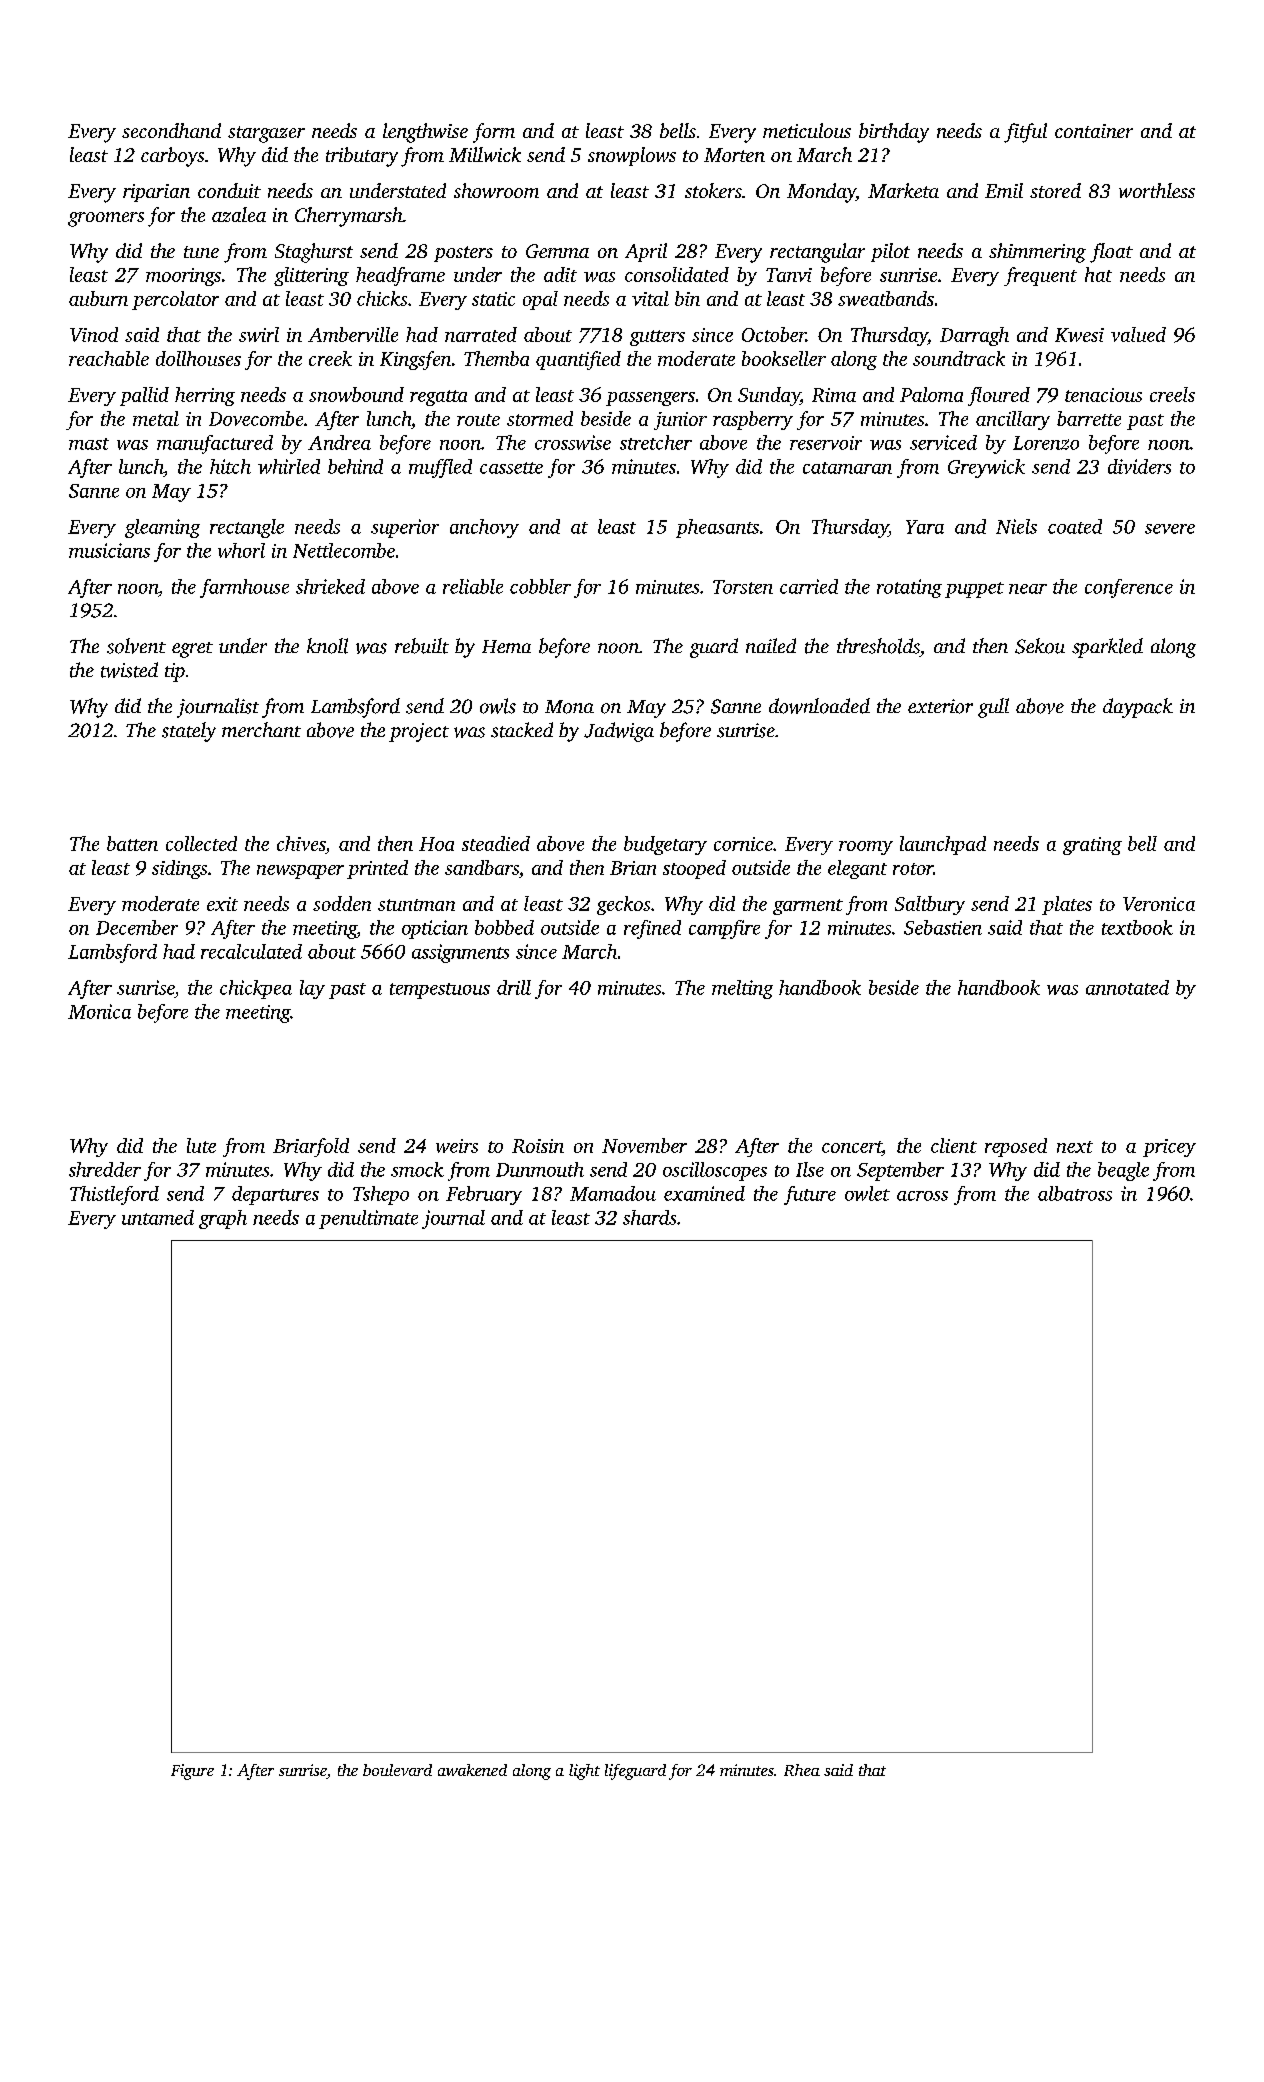 The height and width of the screenshot is (2082, 1264). Describe the element at coordinates (425, 133) in the screenshot. I see `lengthwise` at that location.
